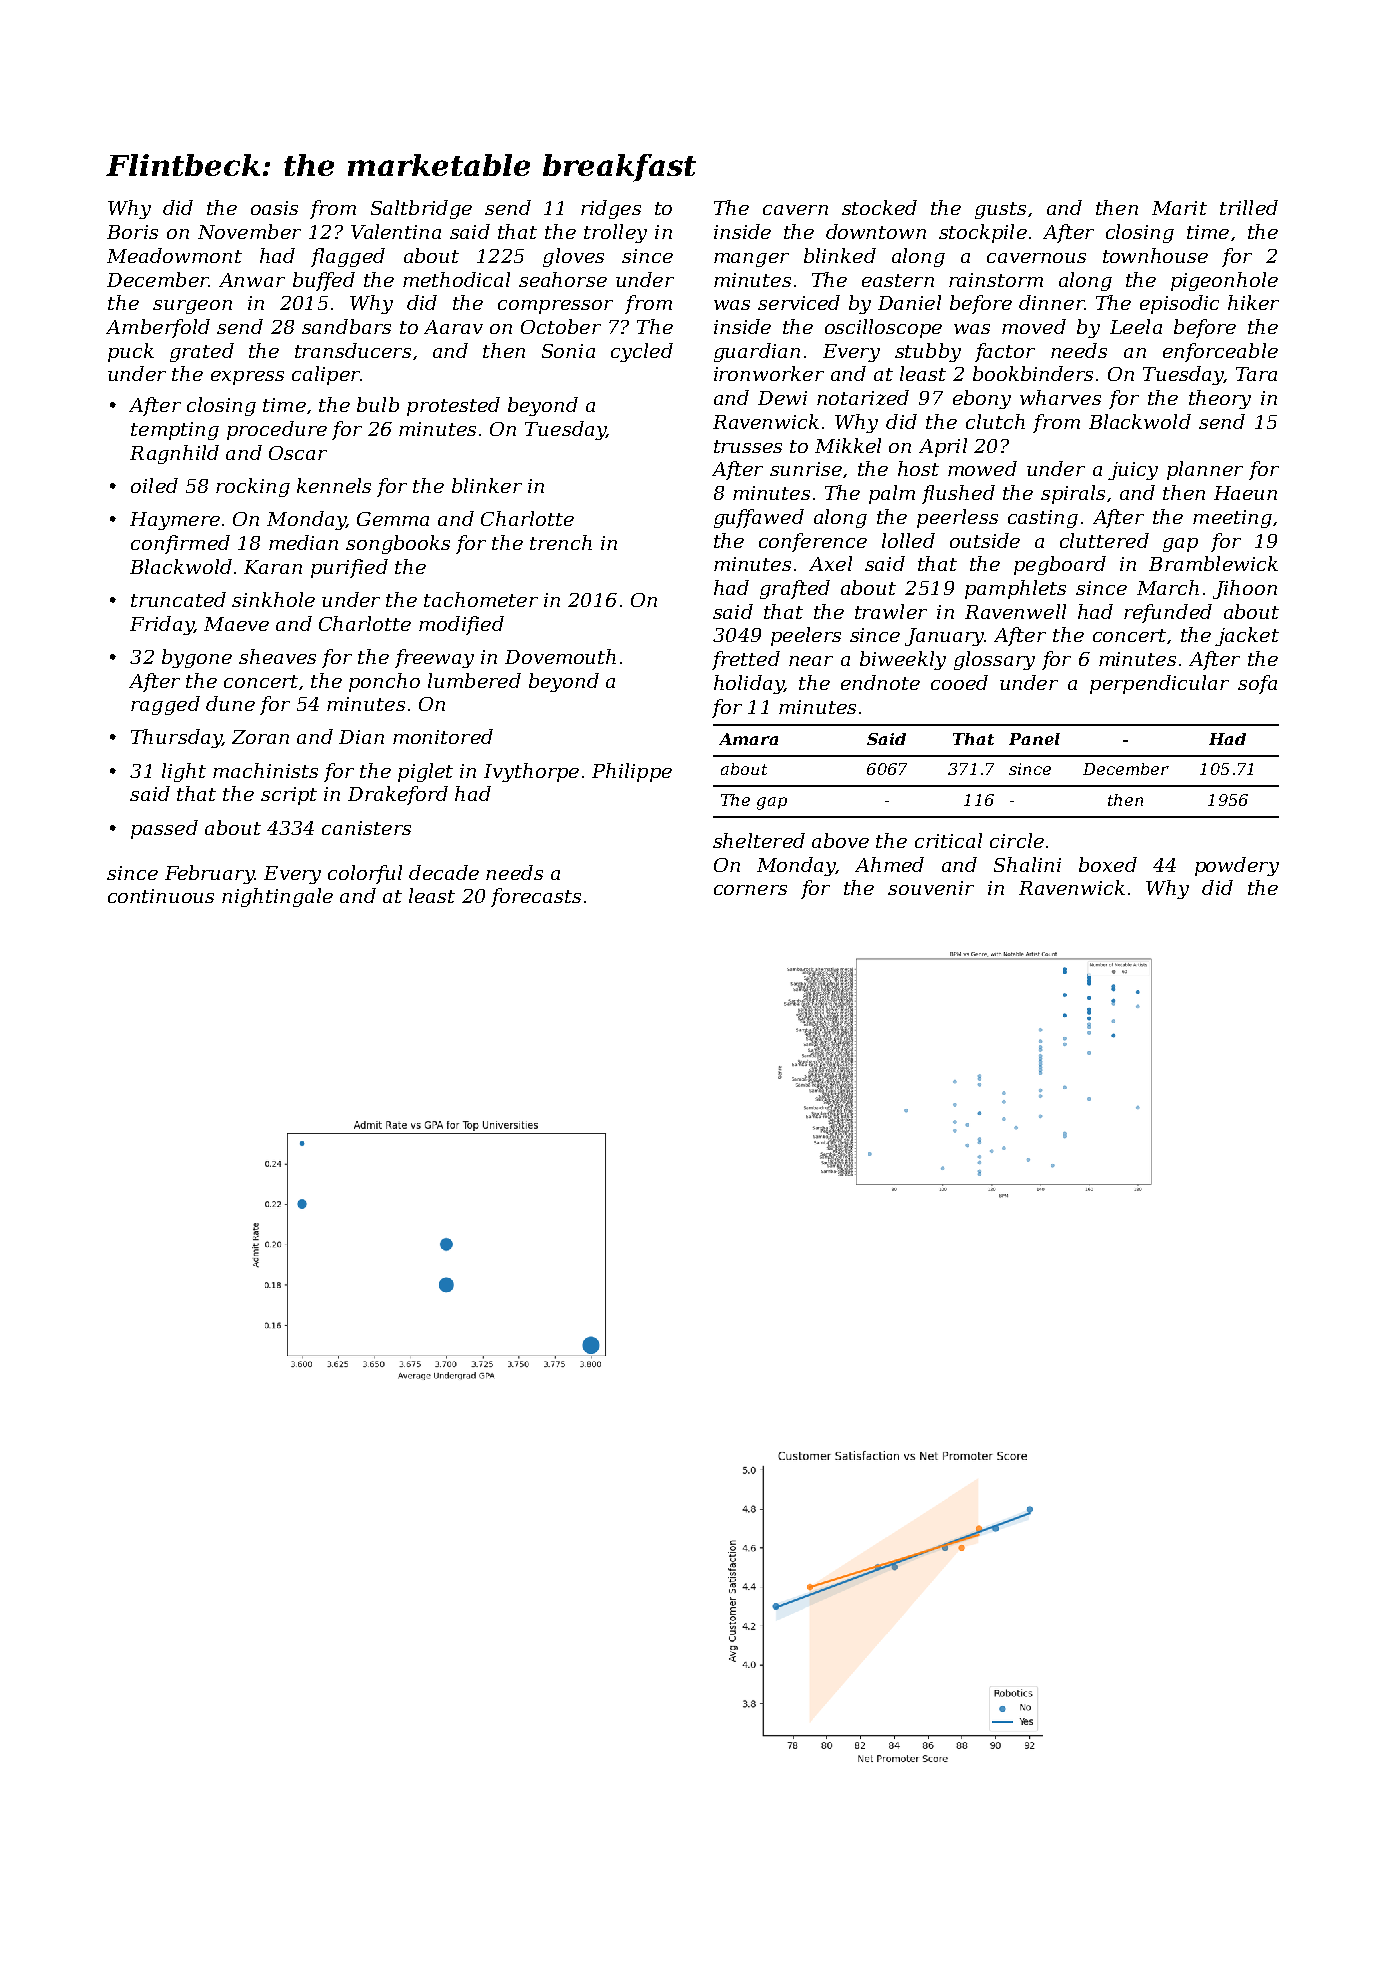 This page has height=1969, width=1386. Describe the element at coordinates (931, 888) in the page. I see `souvenir` at that location.
